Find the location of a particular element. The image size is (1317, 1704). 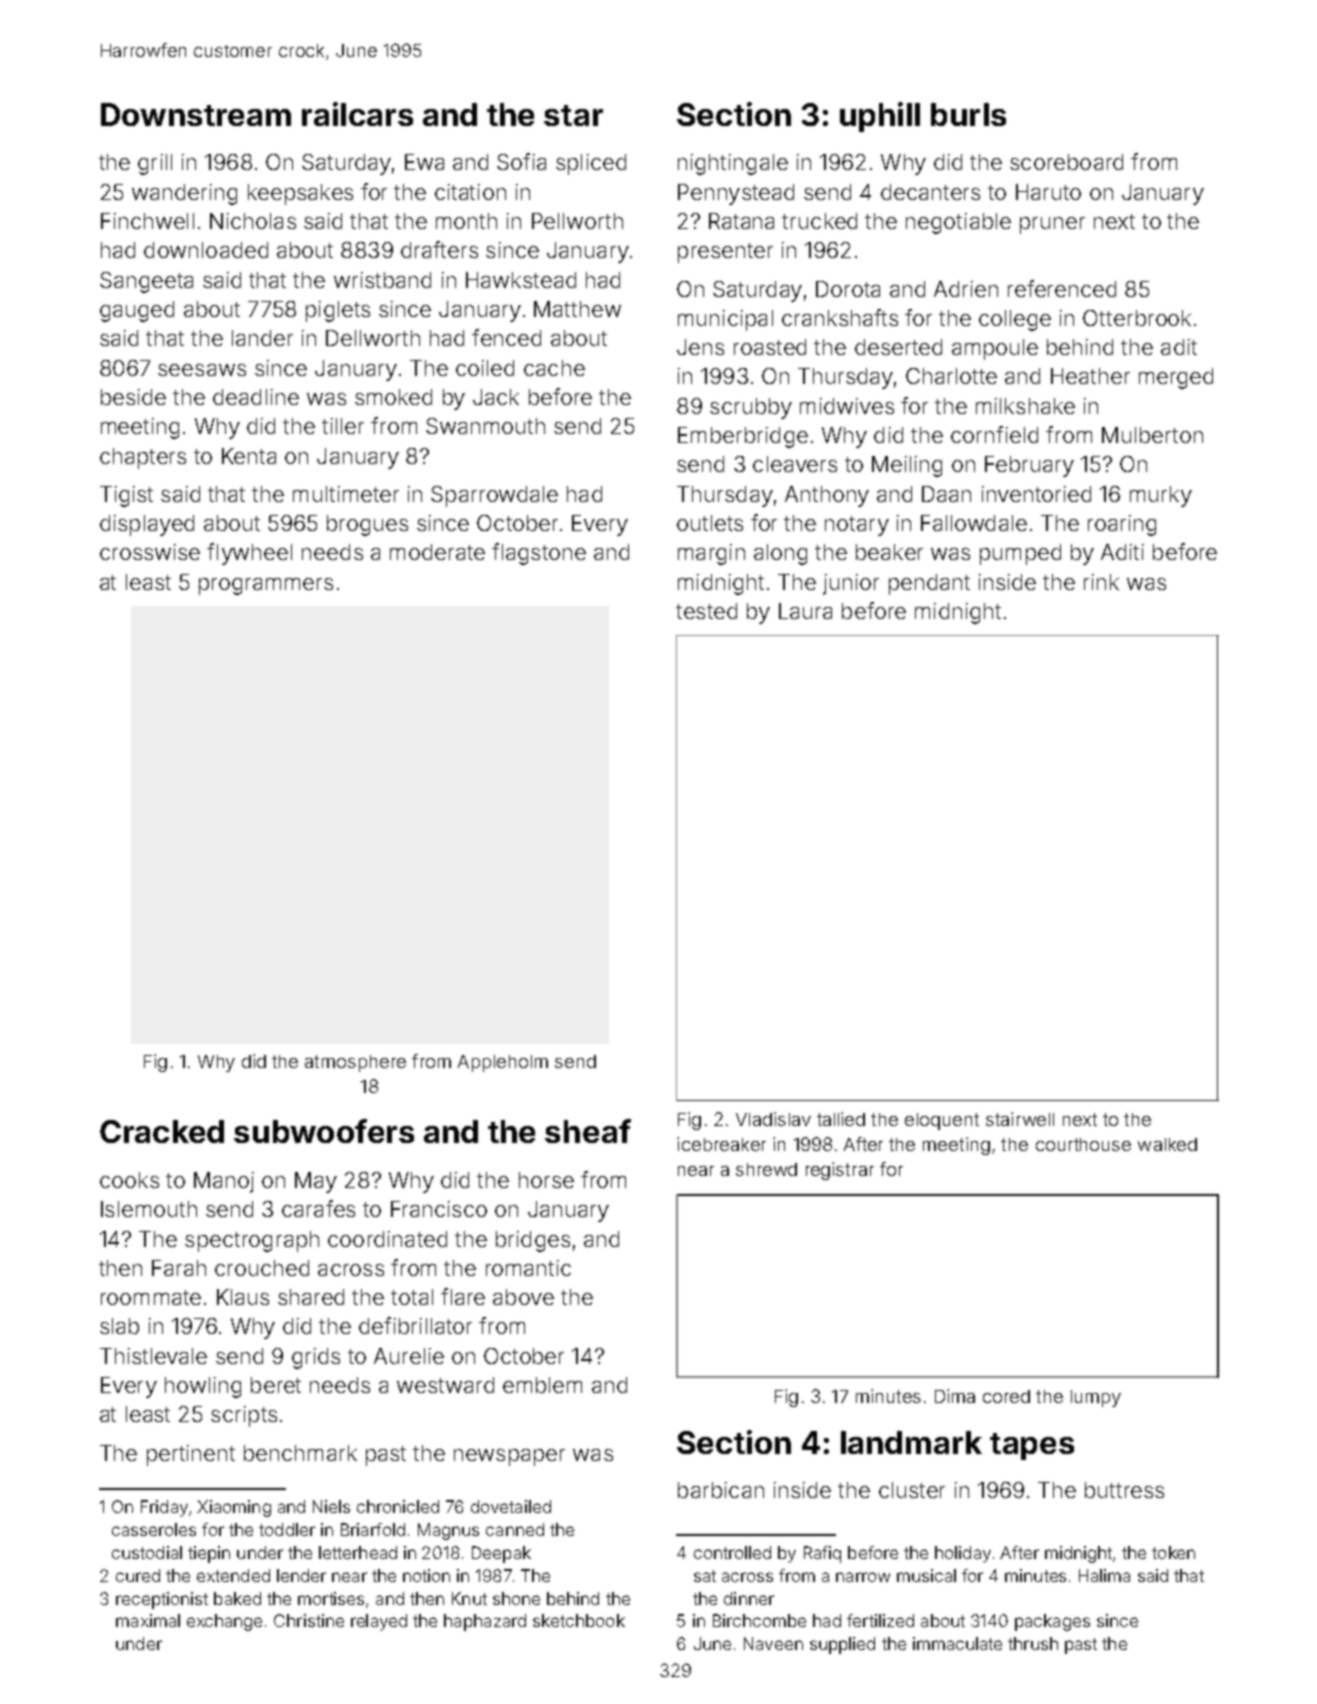

Sangeeta is located at coordinates (146, 282).
